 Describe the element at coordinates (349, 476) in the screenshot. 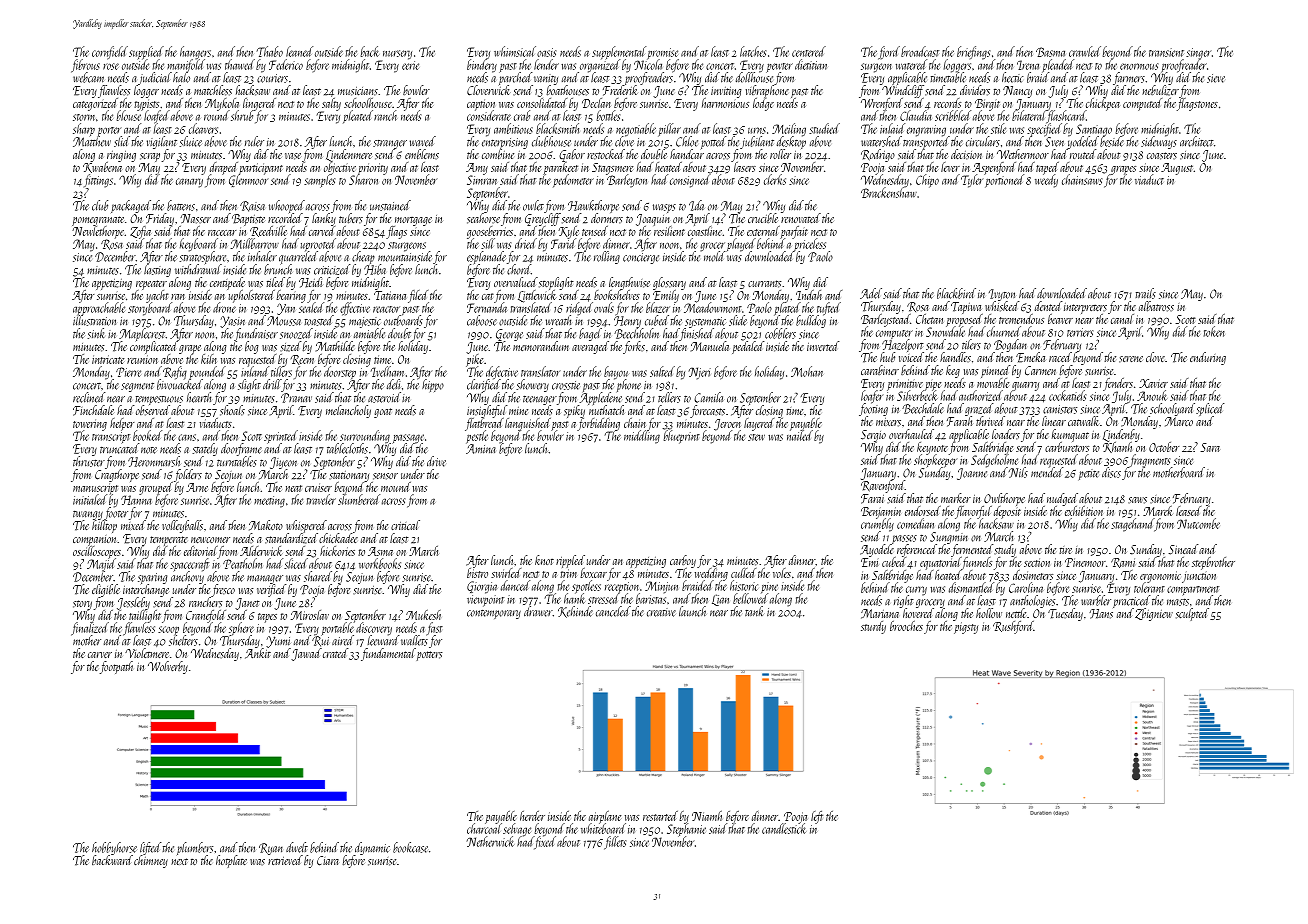

I see `stationary` at that location.
